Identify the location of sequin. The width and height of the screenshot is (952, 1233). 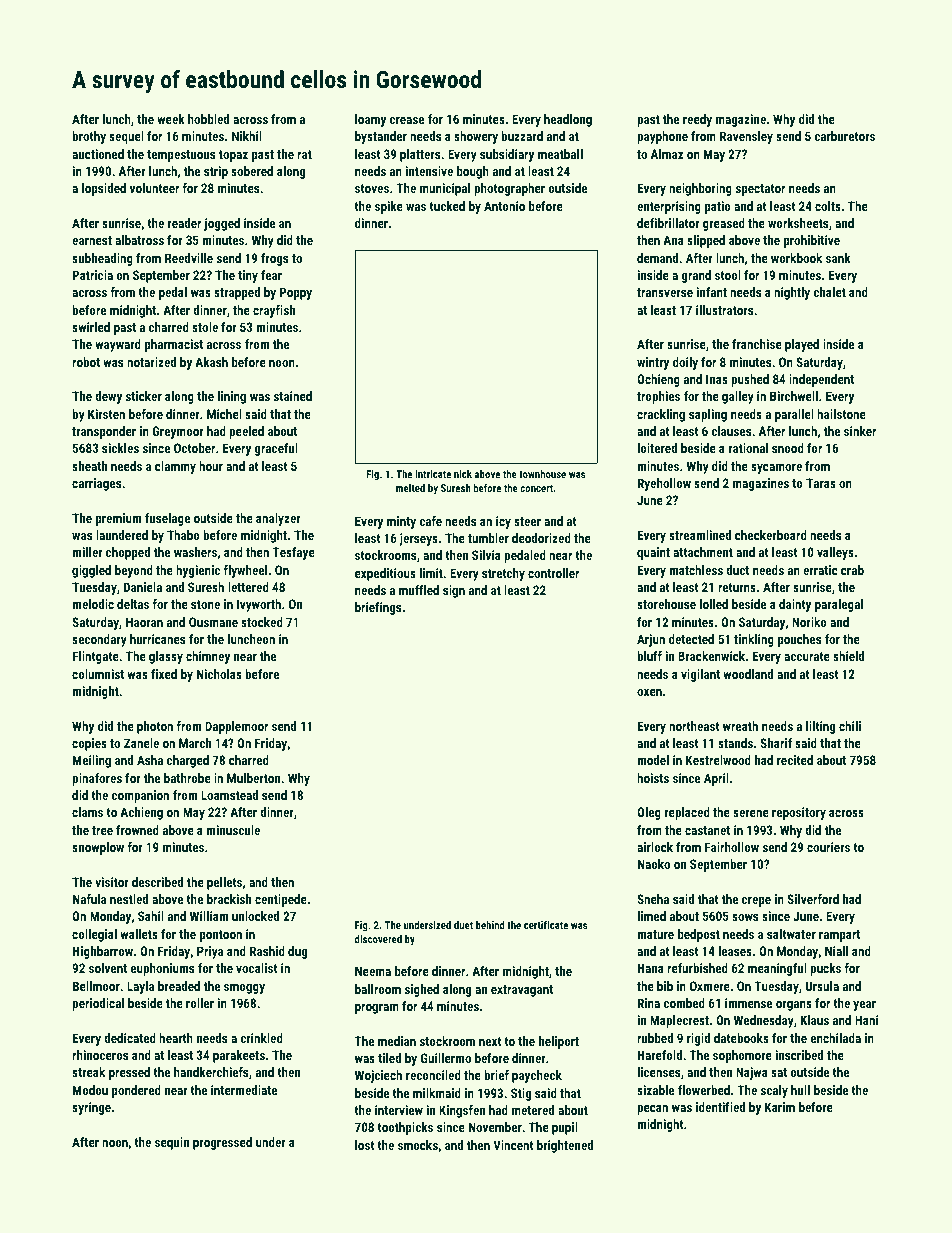
(172, 1143).
